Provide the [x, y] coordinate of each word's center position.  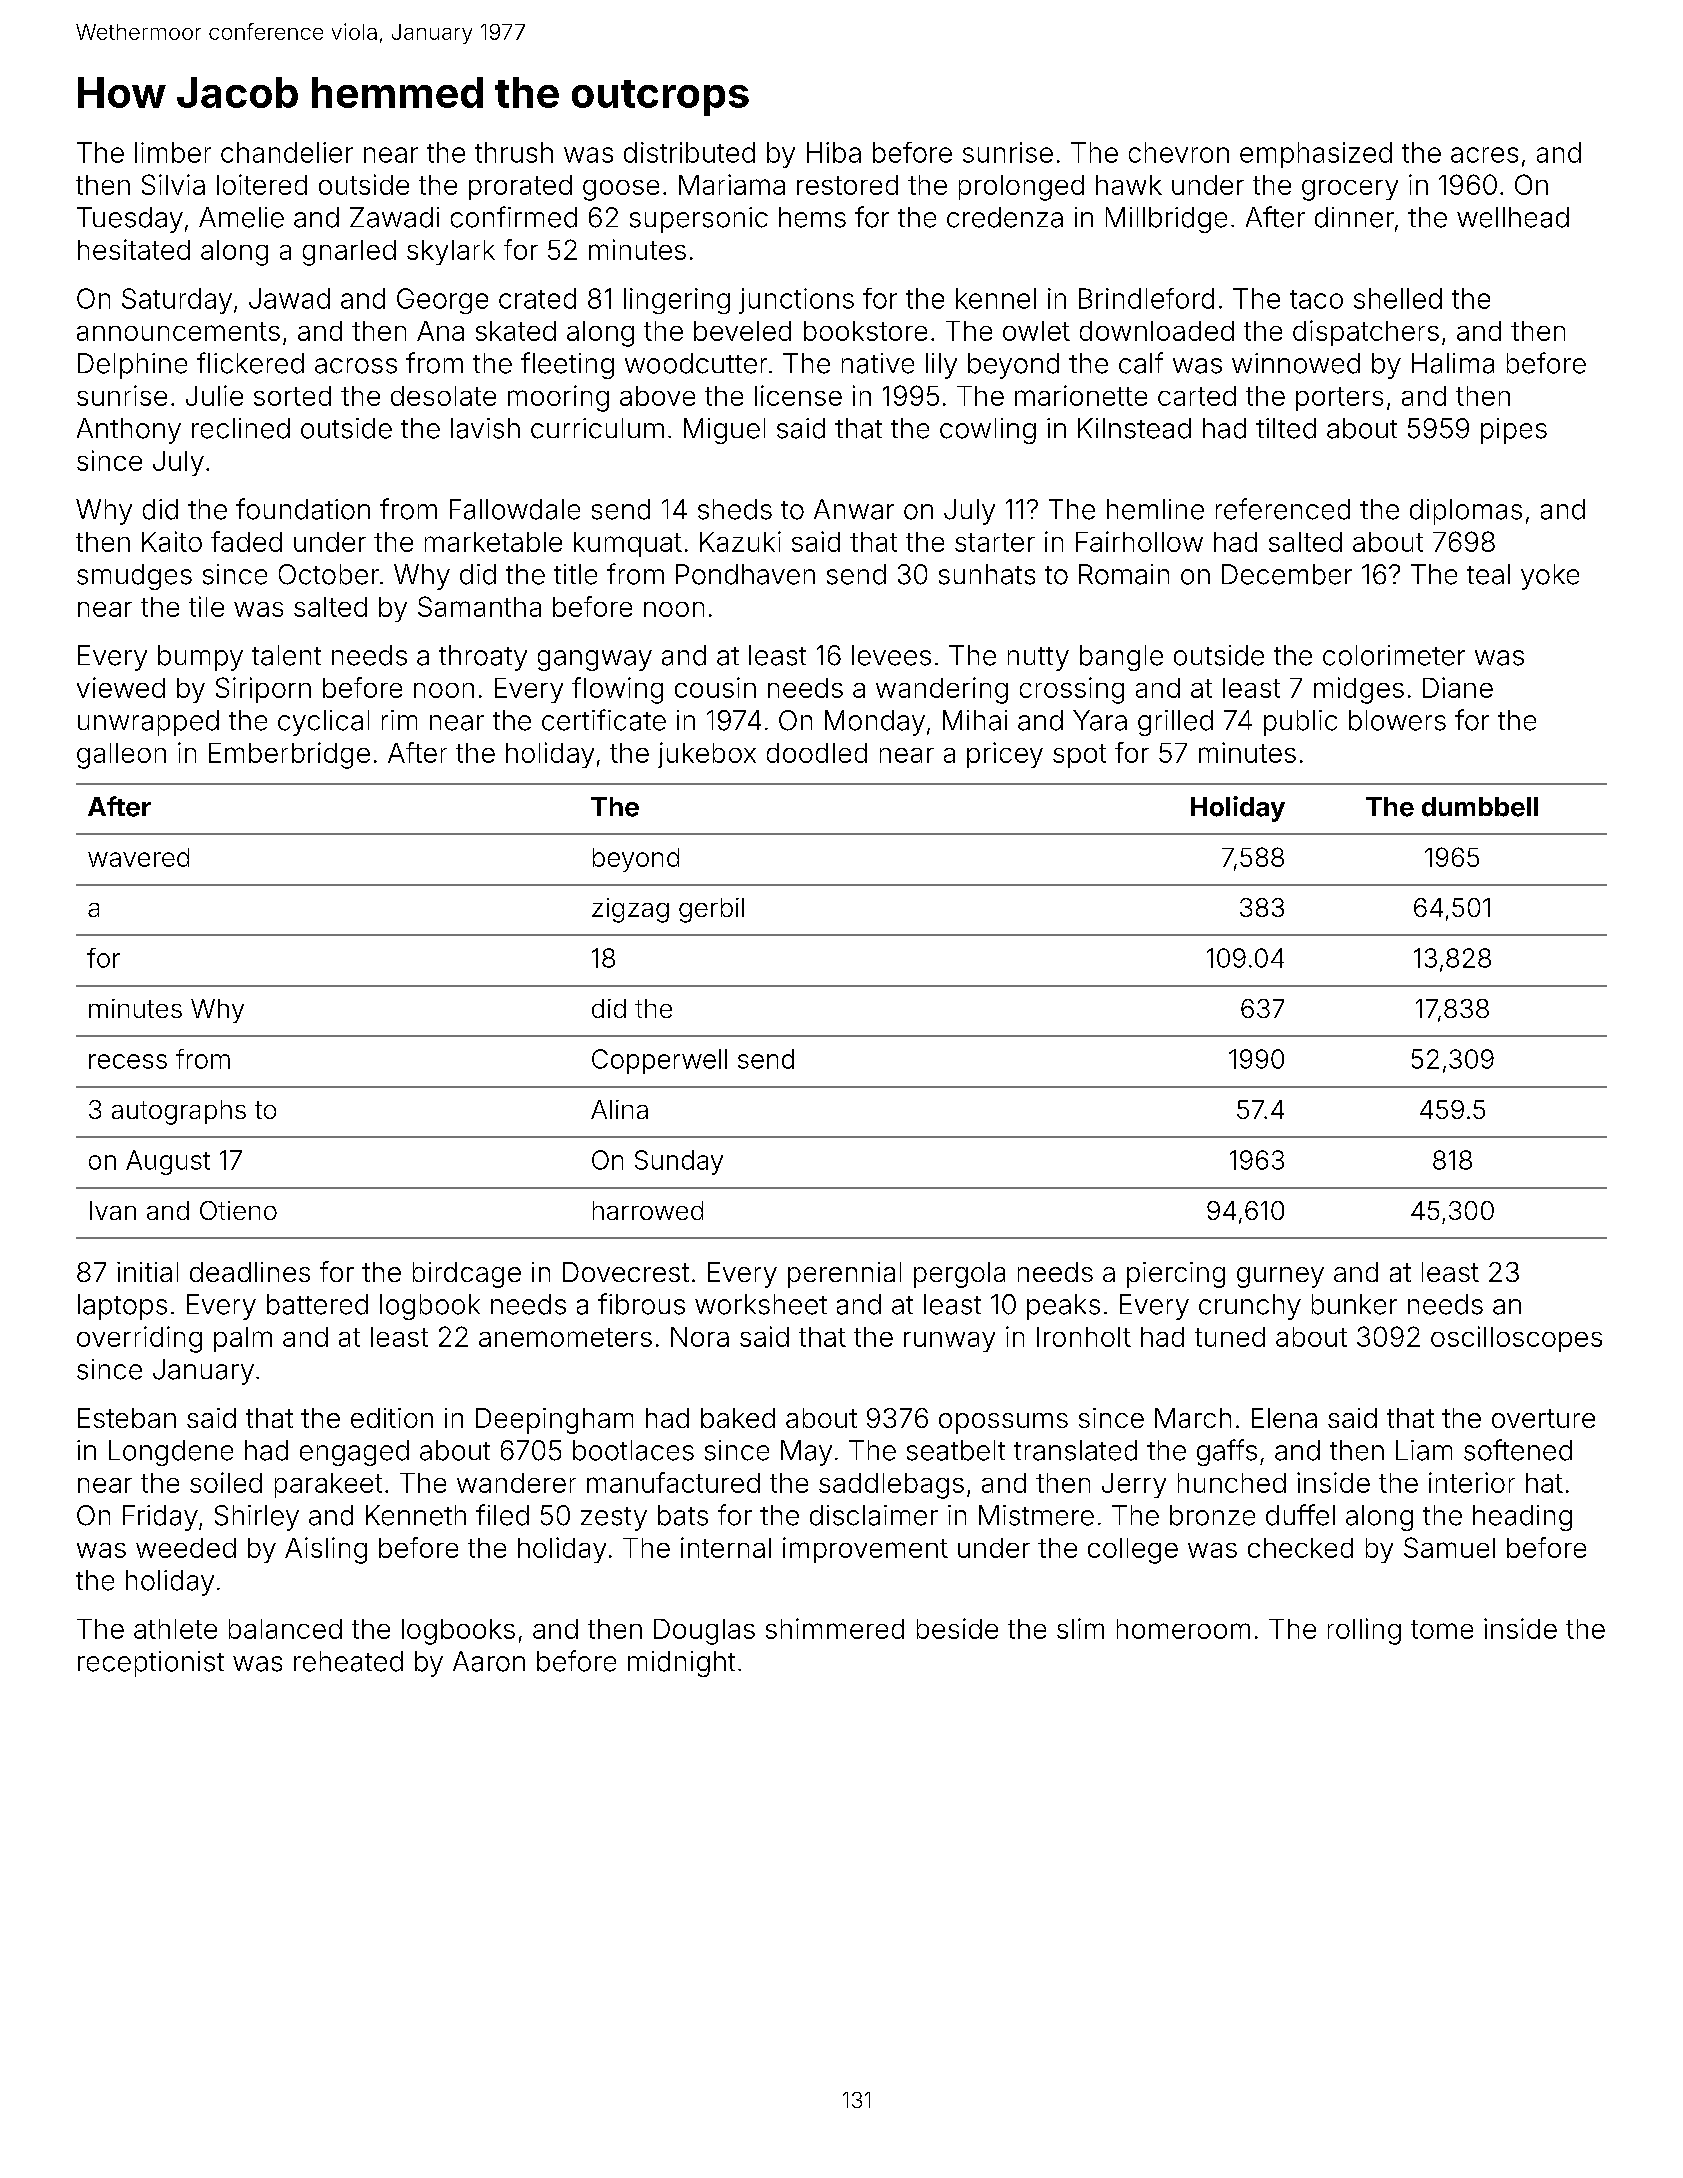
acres [1484, 155]
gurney [1280, 1277]
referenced [1283, 509]
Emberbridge [289, 755]
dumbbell [1480, 807]
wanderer [516, 1483]
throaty [483, 658]
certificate [604, 720]
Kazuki [740, 541]
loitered [262, 184]
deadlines [250, 1272]
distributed [689, 152]
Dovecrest [626, 1272]
